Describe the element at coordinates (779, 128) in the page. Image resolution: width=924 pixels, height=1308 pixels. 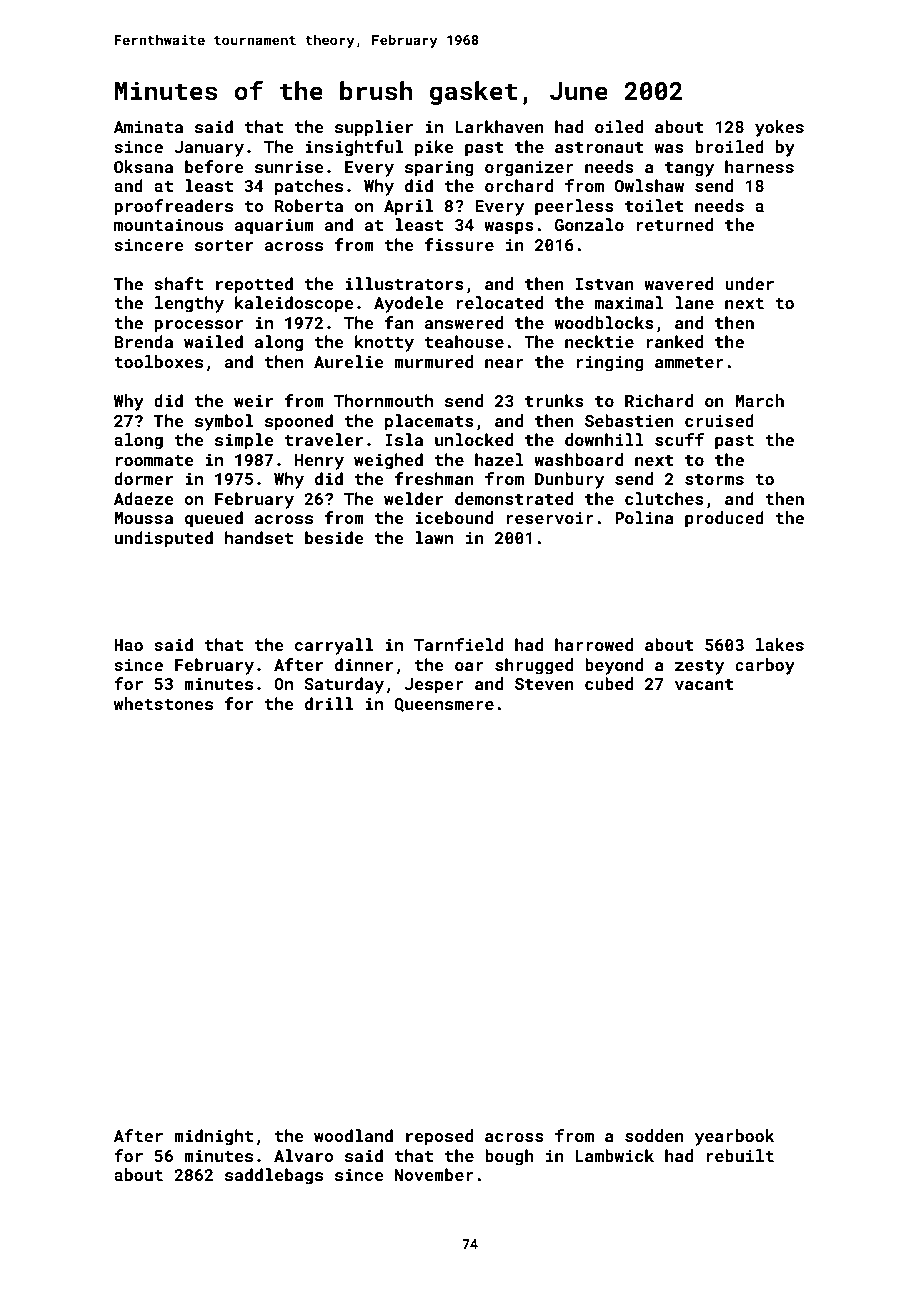
I see `yokes` at that location.
